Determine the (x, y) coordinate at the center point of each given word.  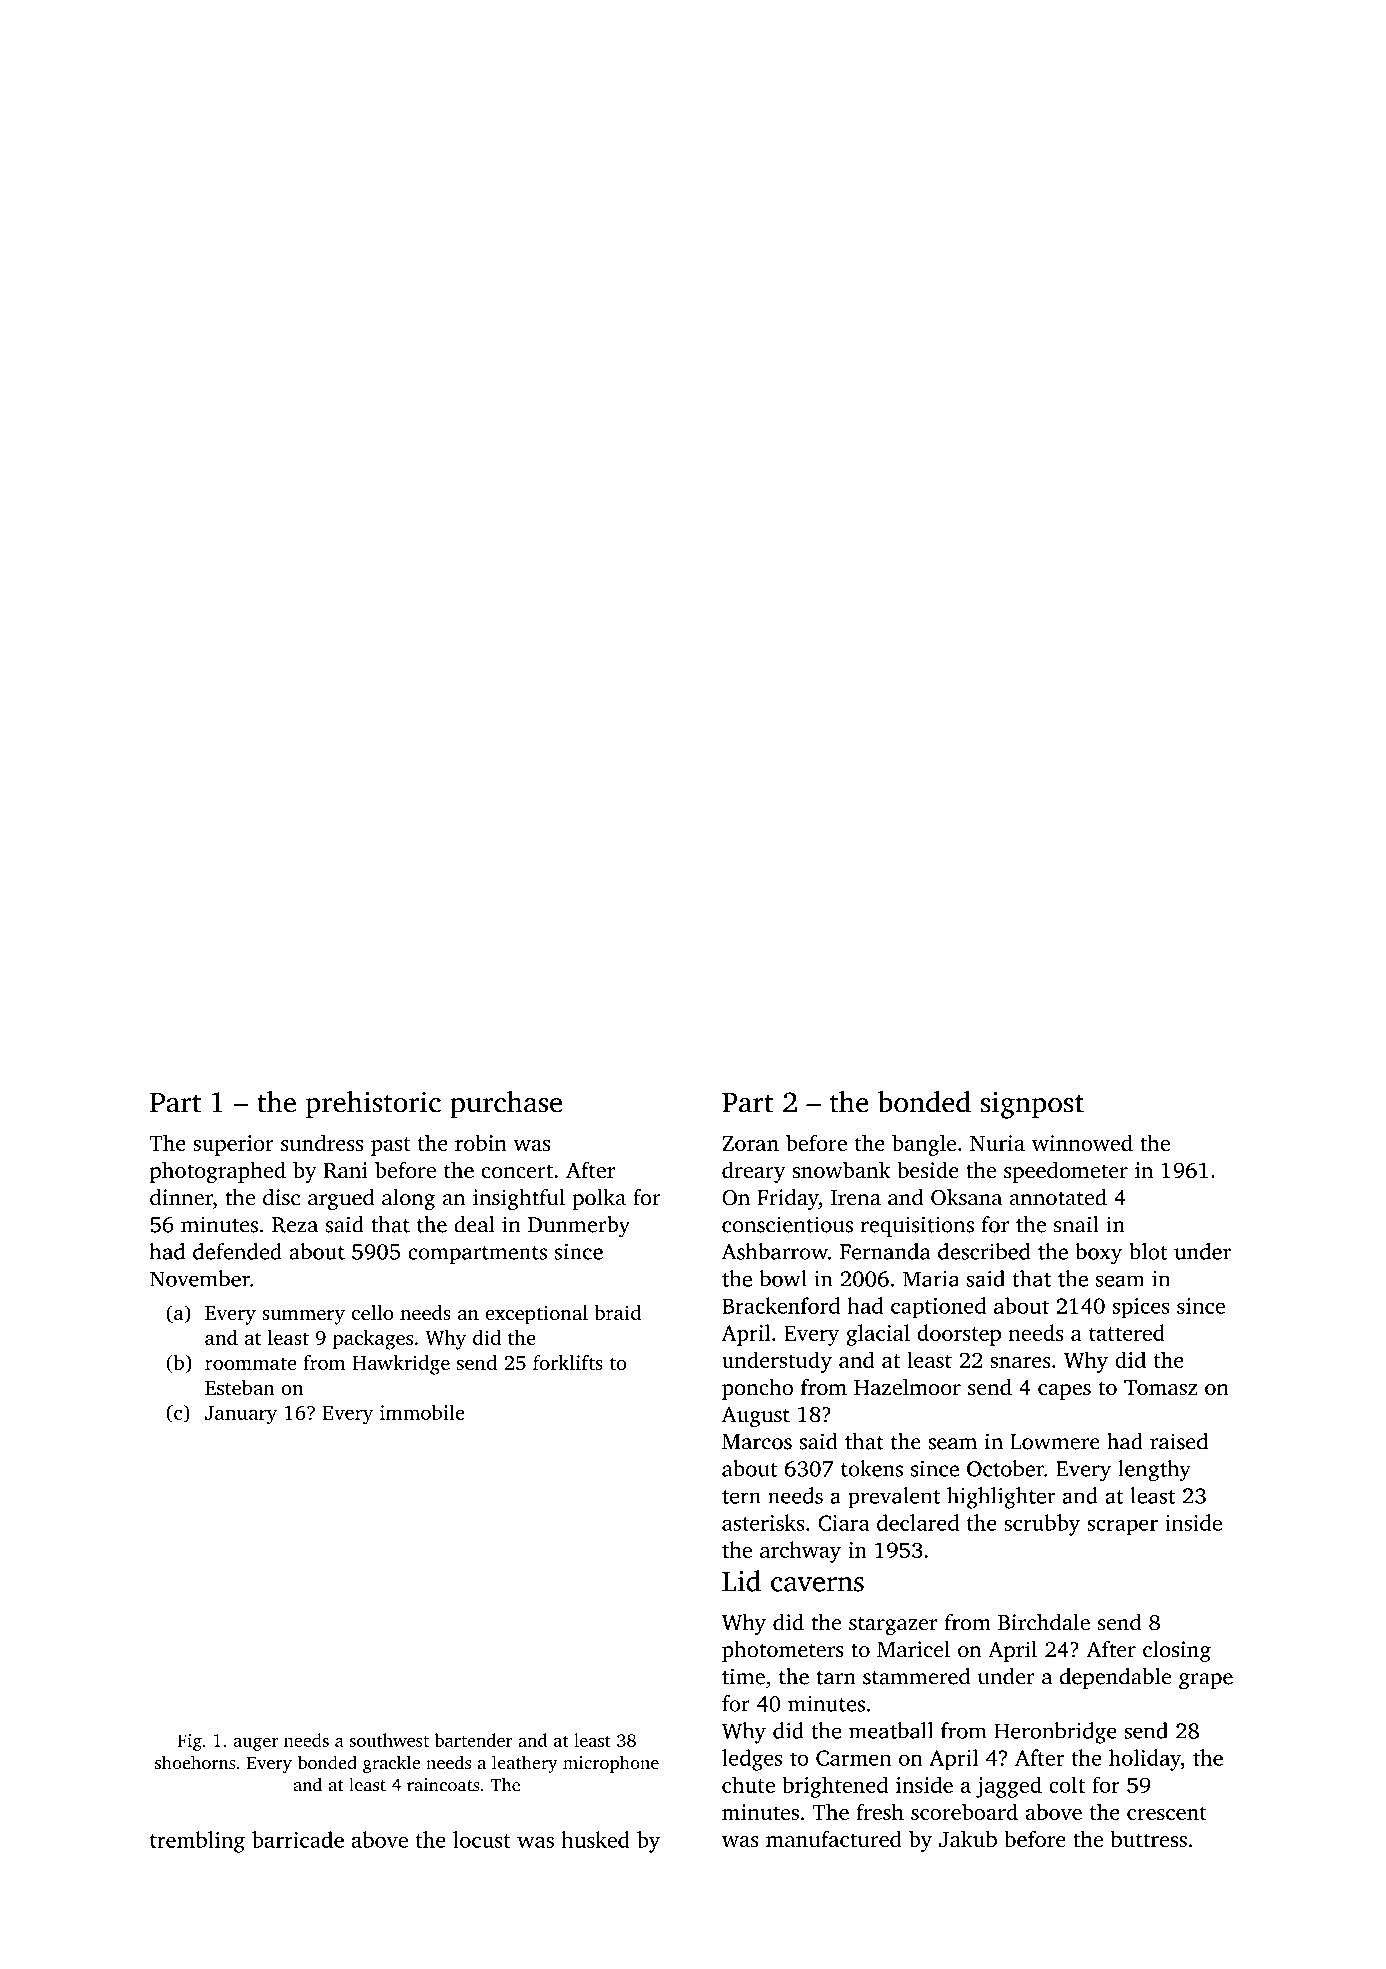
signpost (1032, 1105)
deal (474, 1224)
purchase (506, 1105)
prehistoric (373, 1105)
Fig (190, 1742)
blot (1148, 1251)
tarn (836, 1678)
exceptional (536, 1315)
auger (255, 1744)
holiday (1145, 1760)
